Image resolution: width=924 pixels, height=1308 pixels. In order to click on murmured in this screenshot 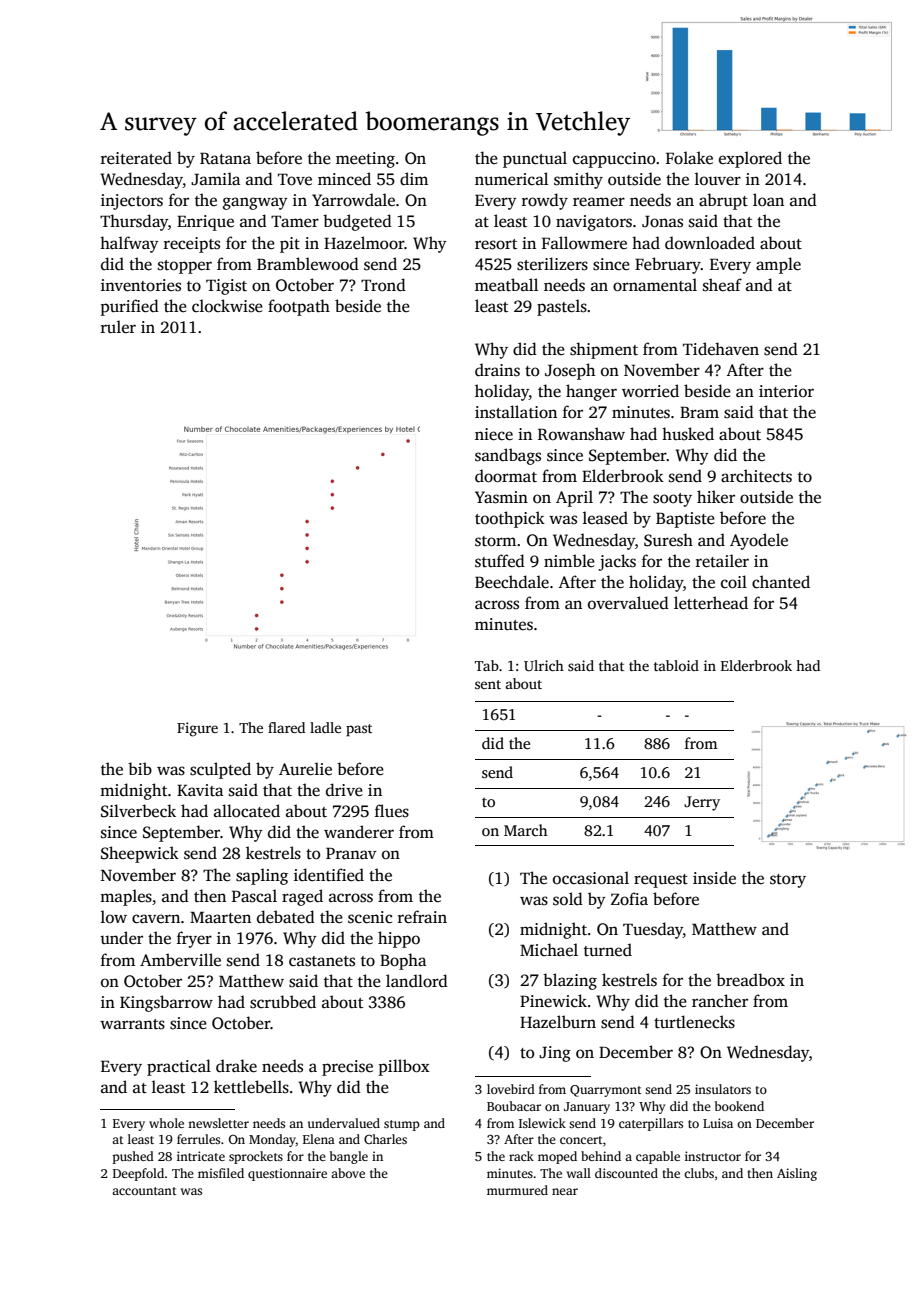, I will do `click(517, 1190)`.
